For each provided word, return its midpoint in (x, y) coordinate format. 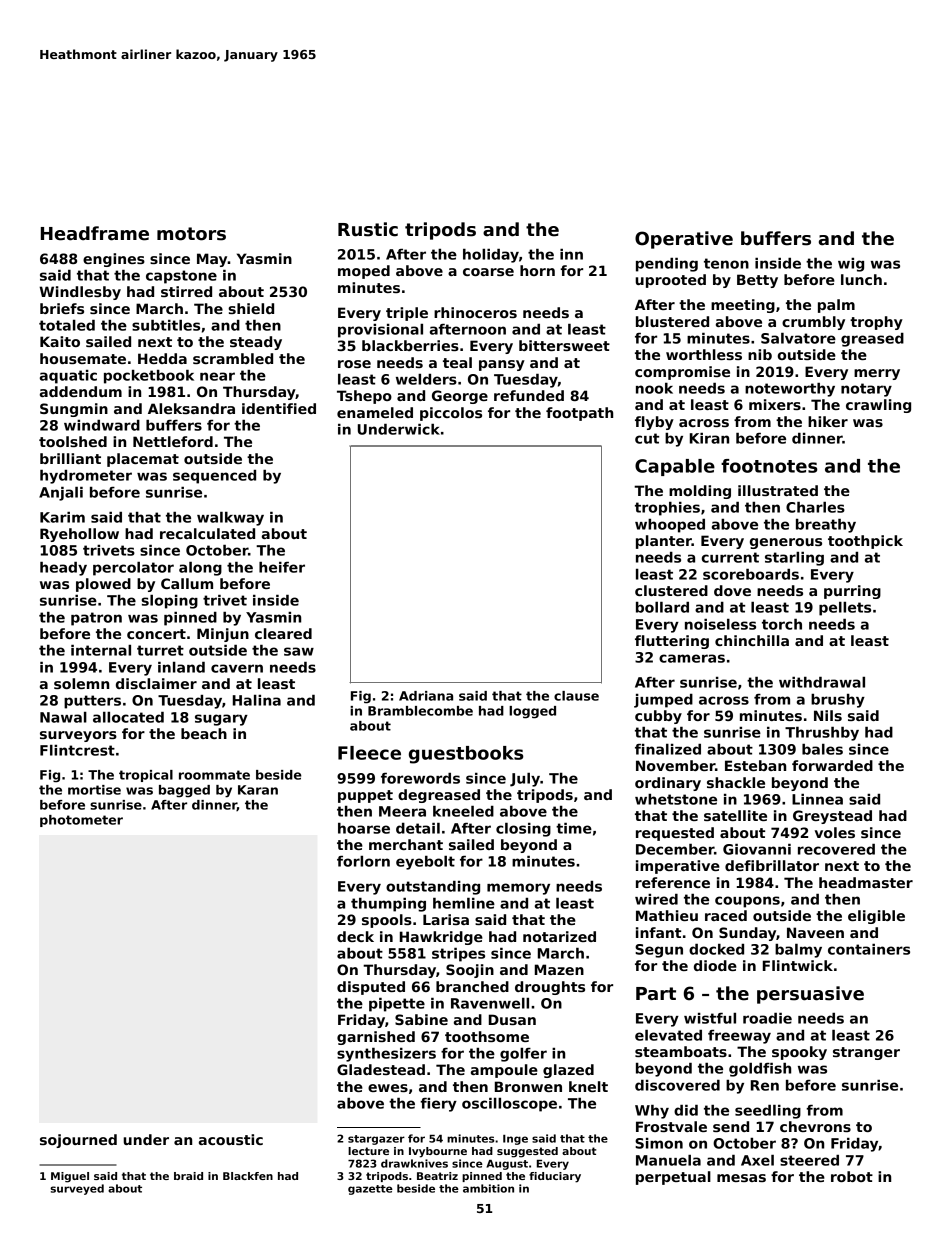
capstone (181, 277)
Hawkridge (441, 938)
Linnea (817, 799)
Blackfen (248, 1176)
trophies (667, 509)
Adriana (426, 696)
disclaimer (156, 683)
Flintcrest (77, 750)
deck (355, 936)
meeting (743, 306)
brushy (838, 701)
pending (667, 265)
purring (852, 592)
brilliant (70, 458)
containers (869, 949)
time (574, 828)
